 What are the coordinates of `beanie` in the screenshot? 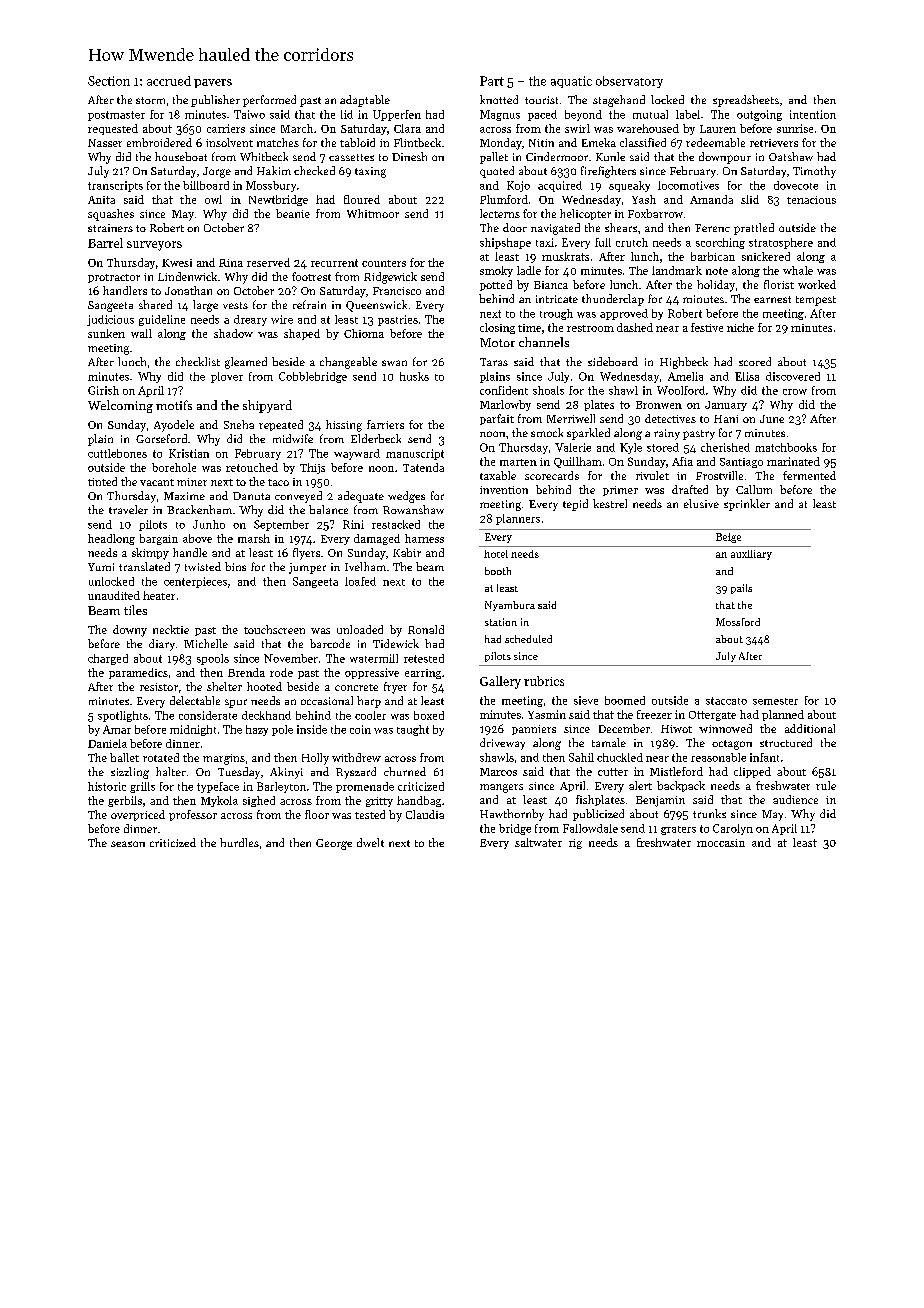 It's located at (293, 213).
